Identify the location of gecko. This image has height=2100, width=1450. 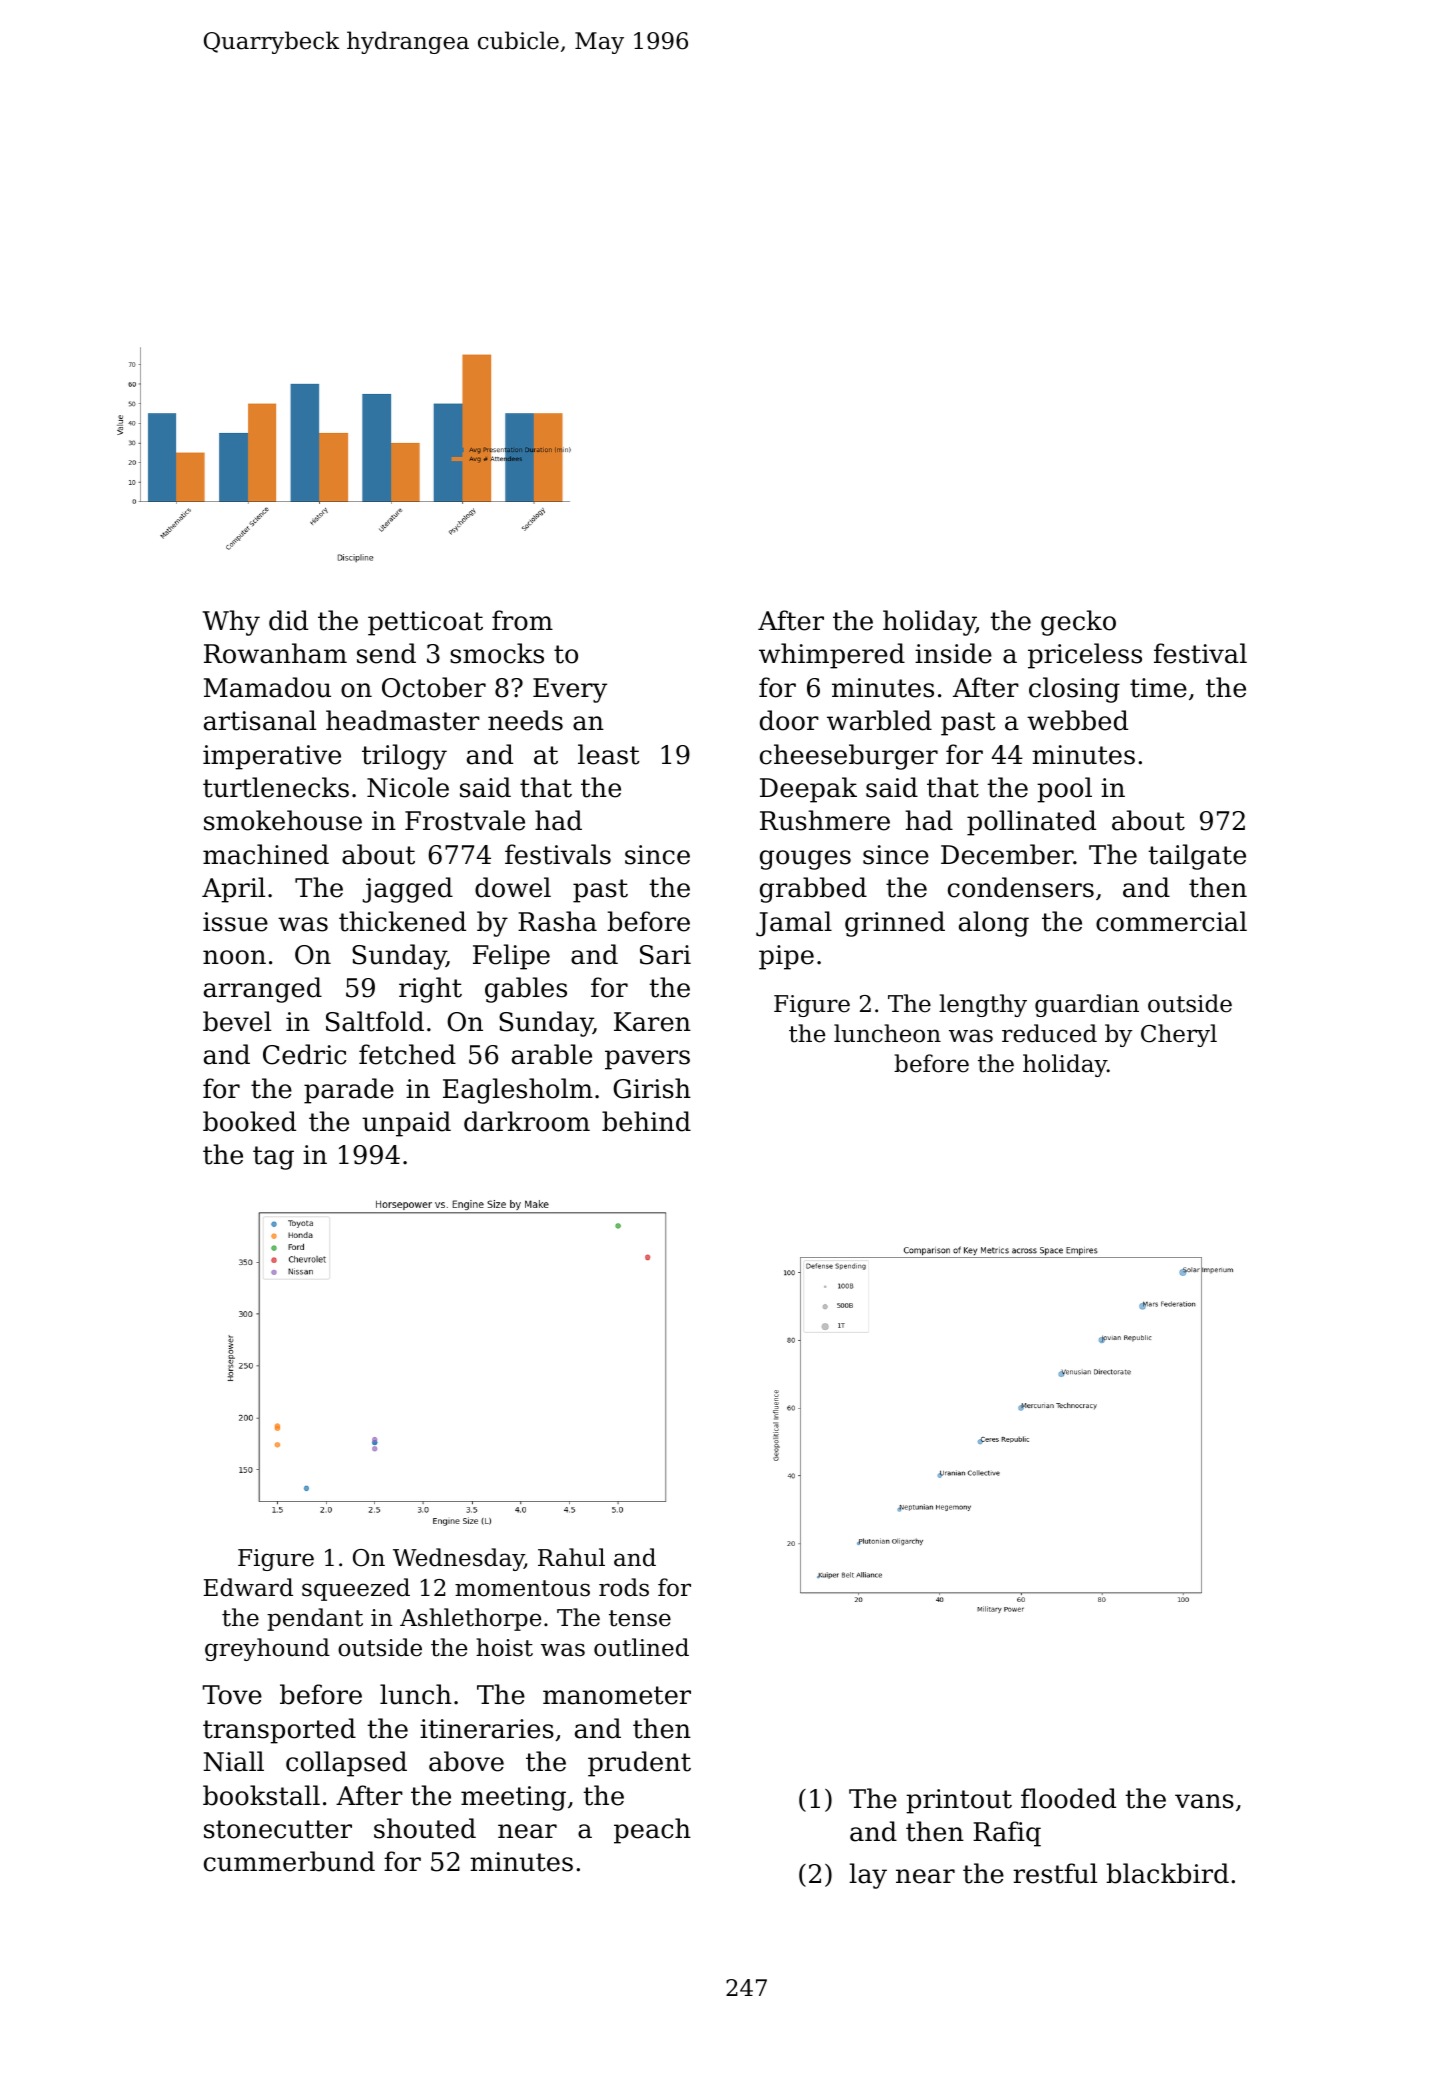
(1078, 623).
